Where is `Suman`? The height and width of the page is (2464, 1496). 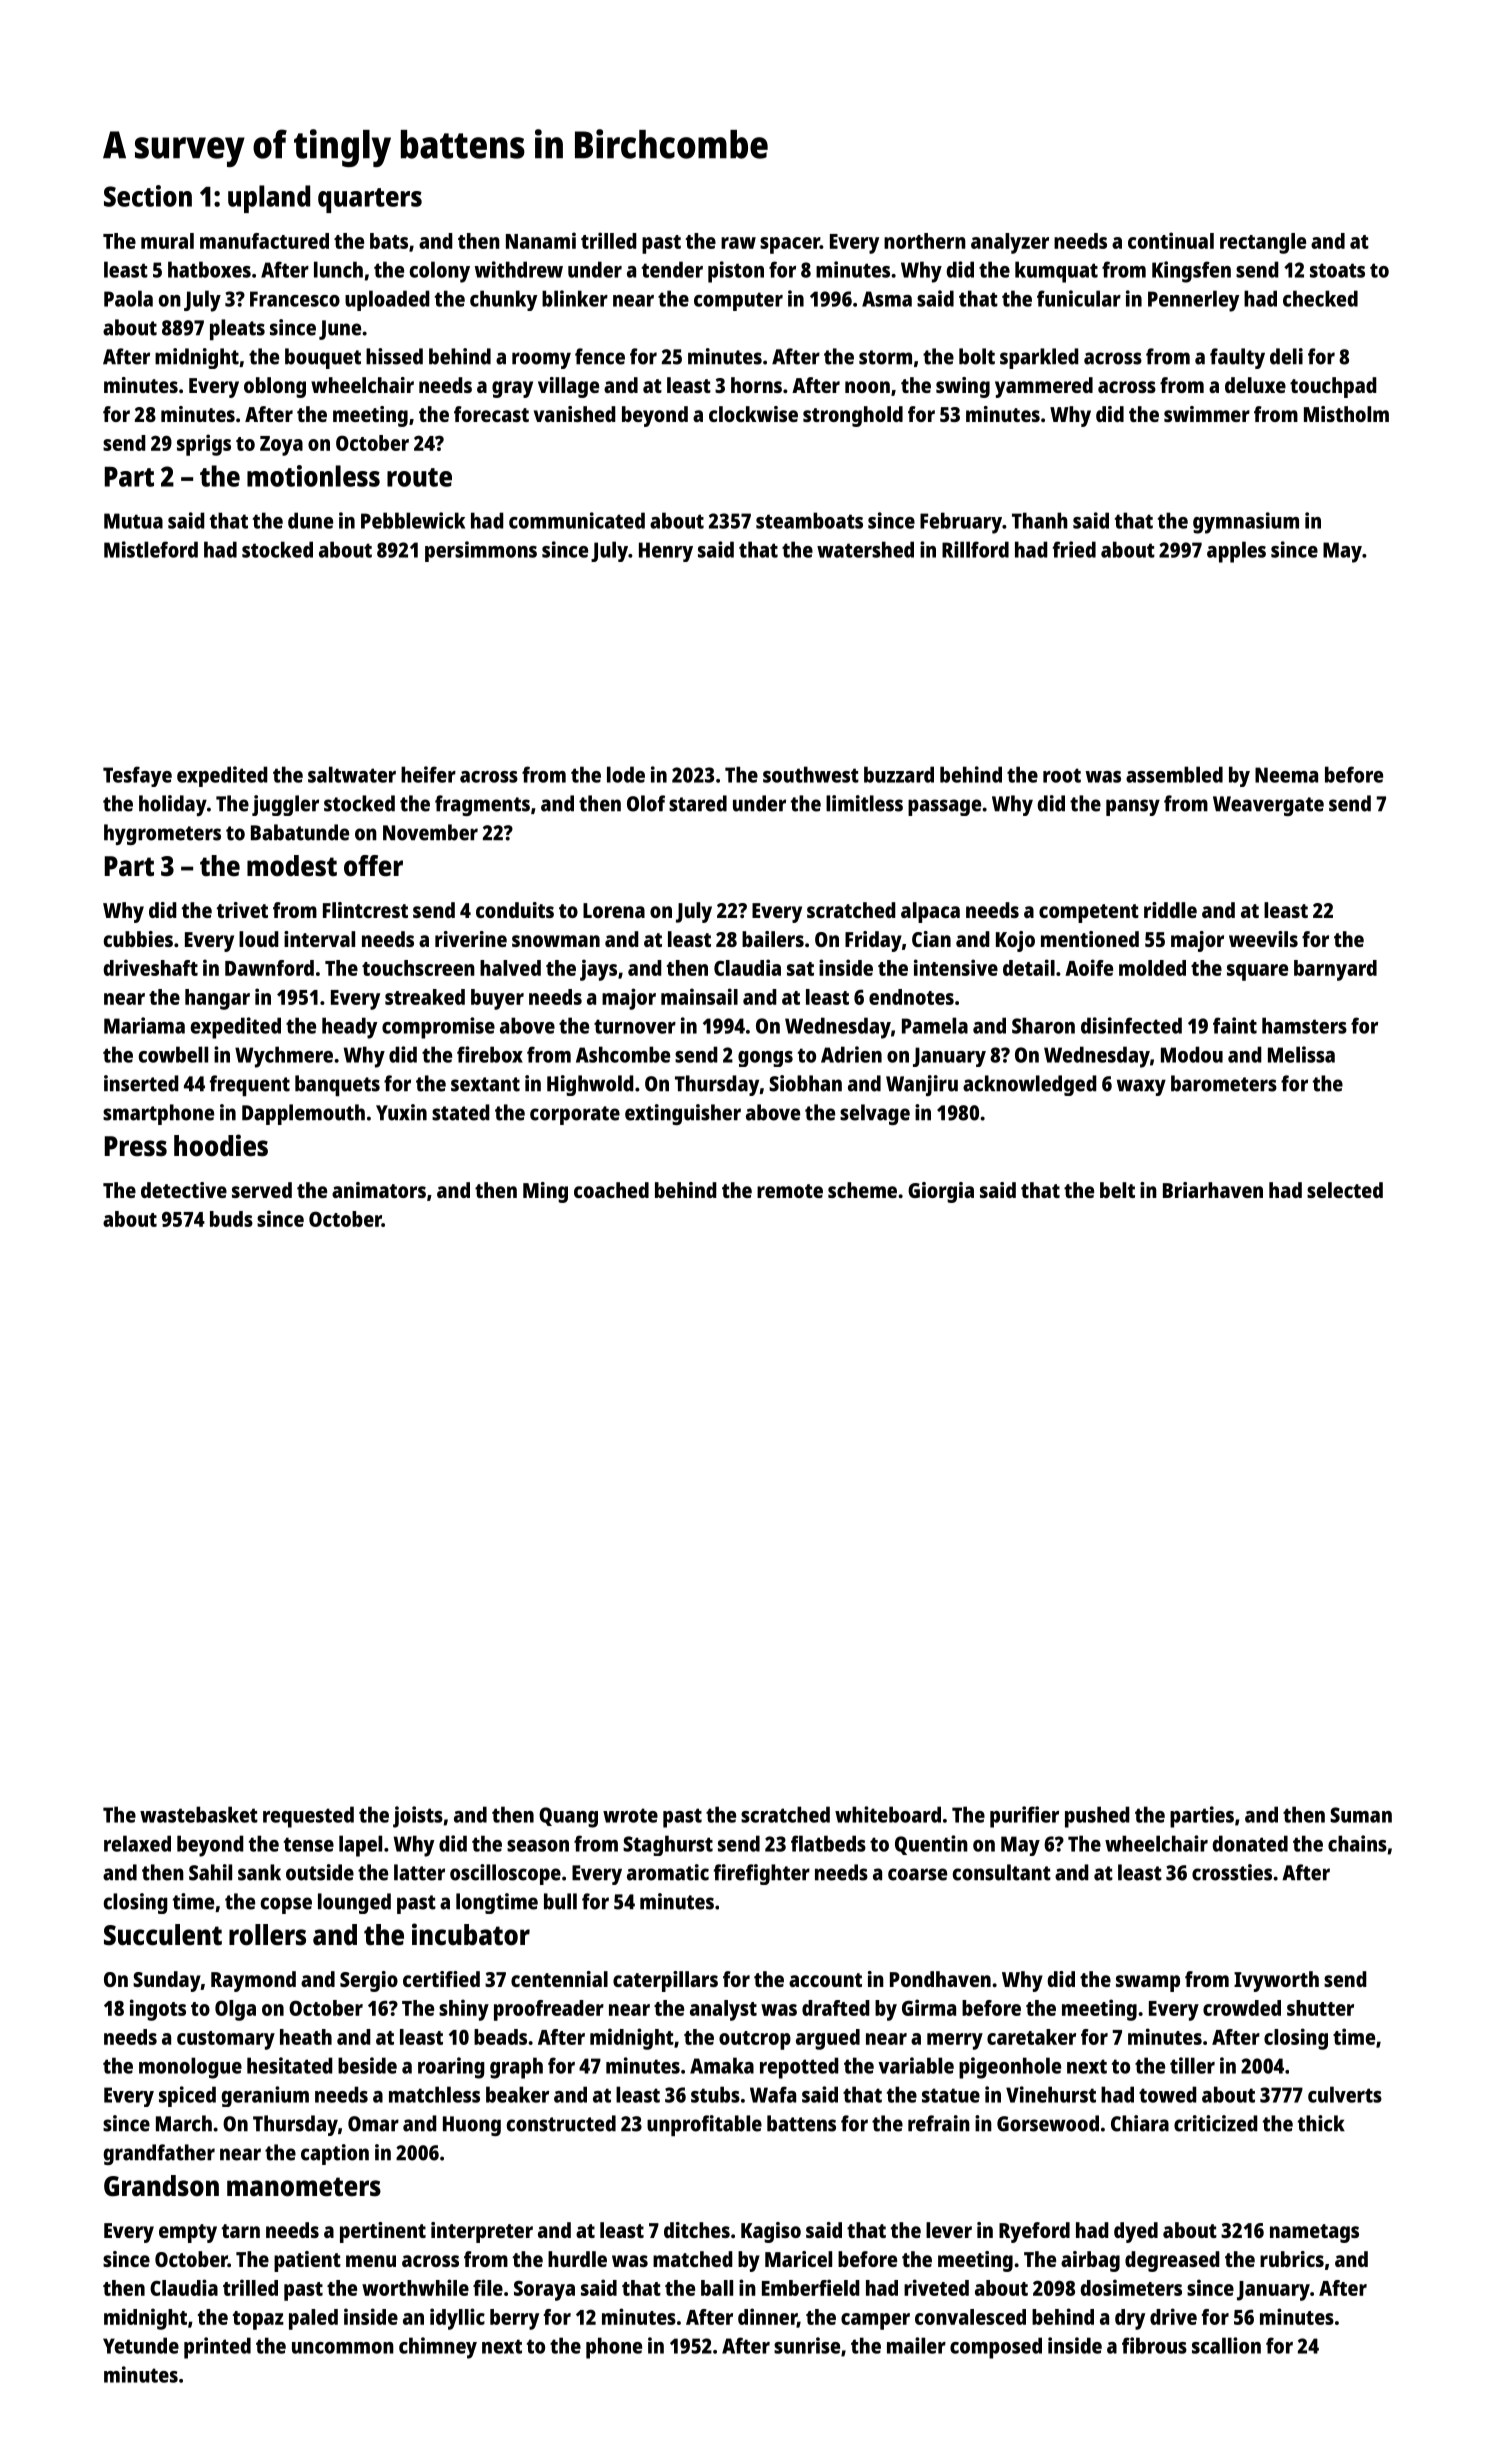 Suman is located at coordinates (1361, 1815).
